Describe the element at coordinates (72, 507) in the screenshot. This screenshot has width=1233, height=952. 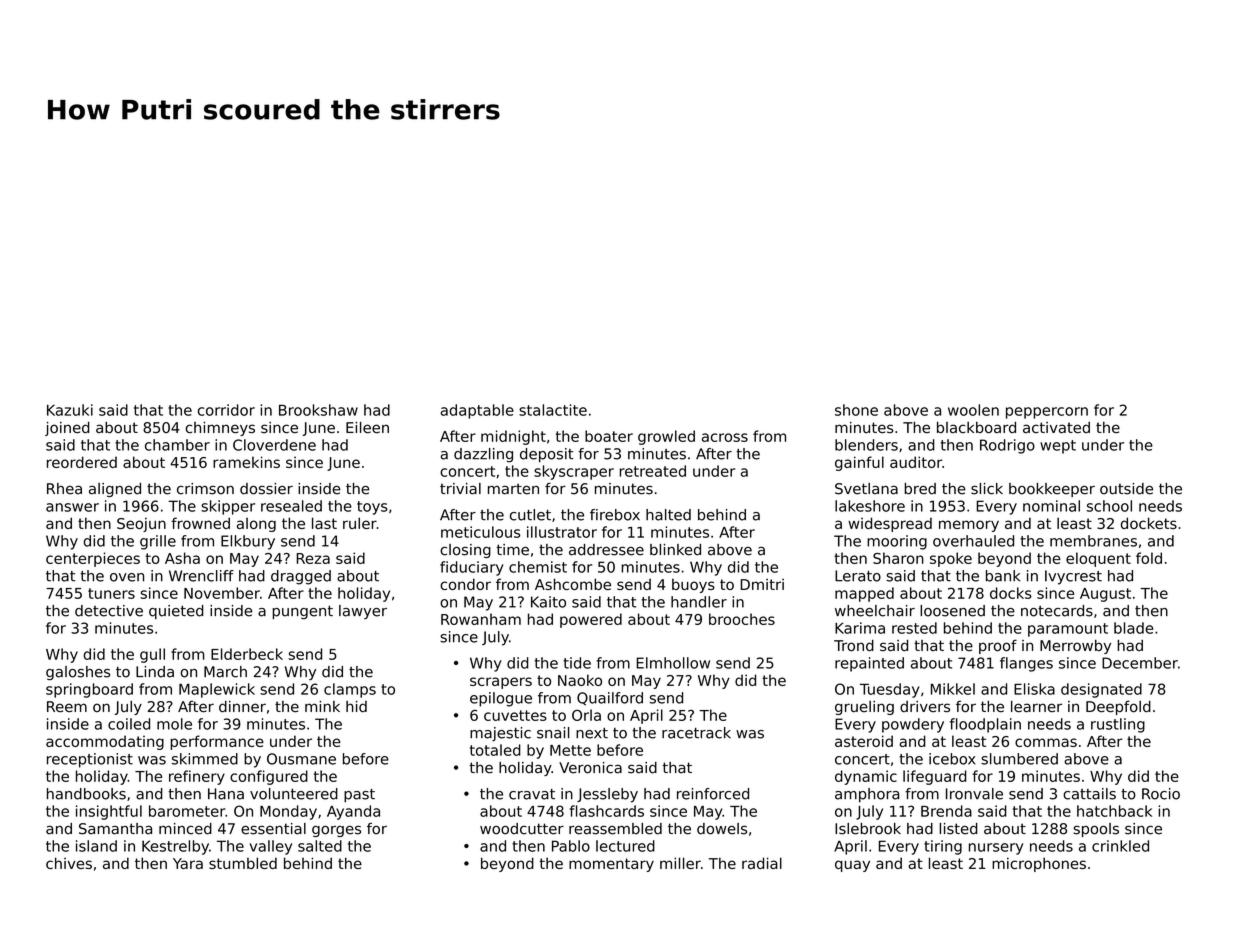
I see `answer` at that location.
